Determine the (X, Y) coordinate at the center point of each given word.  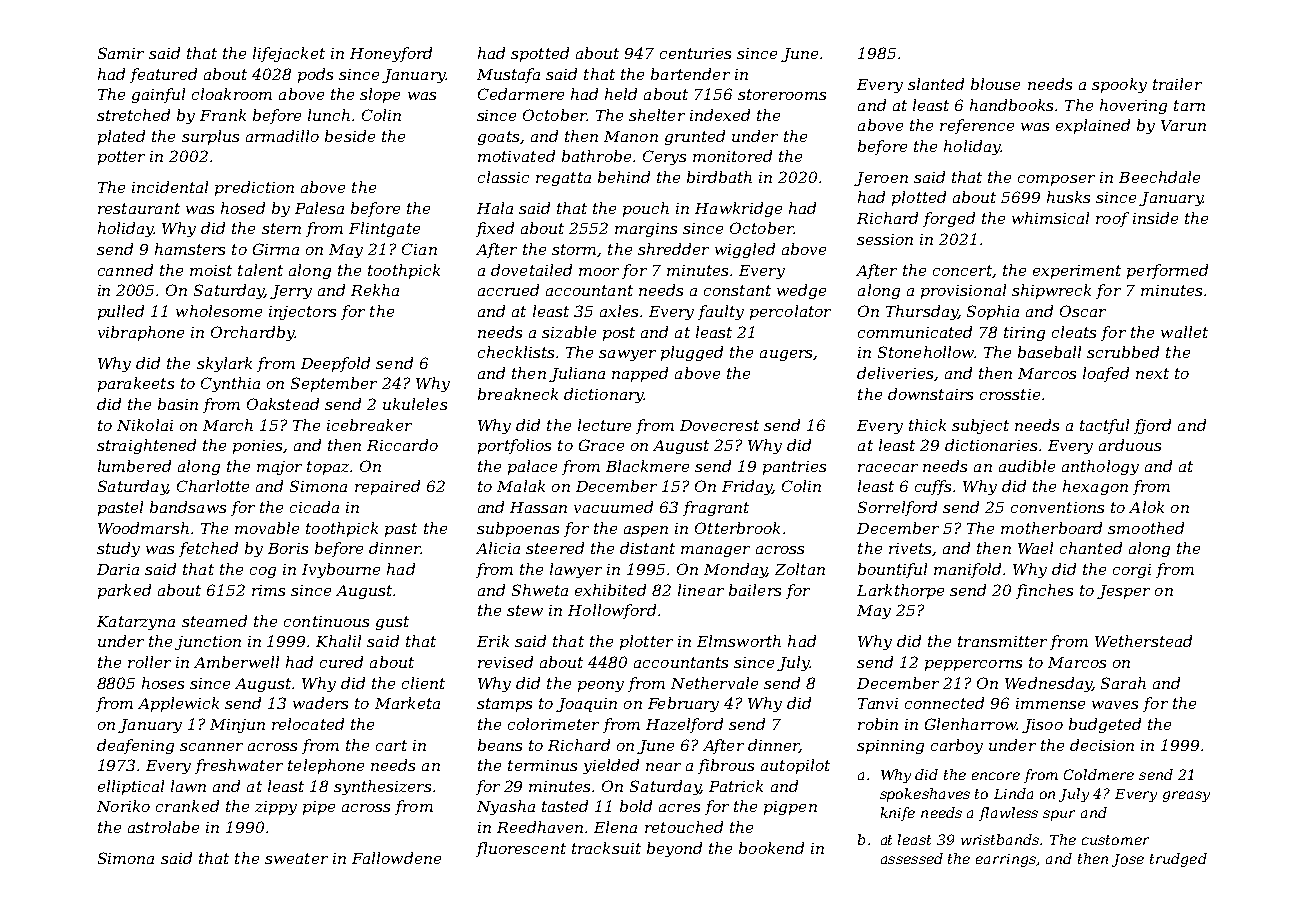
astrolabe (163, 827)
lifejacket (289, 54)
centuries (695, 53)
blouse (995, 84)
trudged (1178, 860)
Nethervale (714, 683)
